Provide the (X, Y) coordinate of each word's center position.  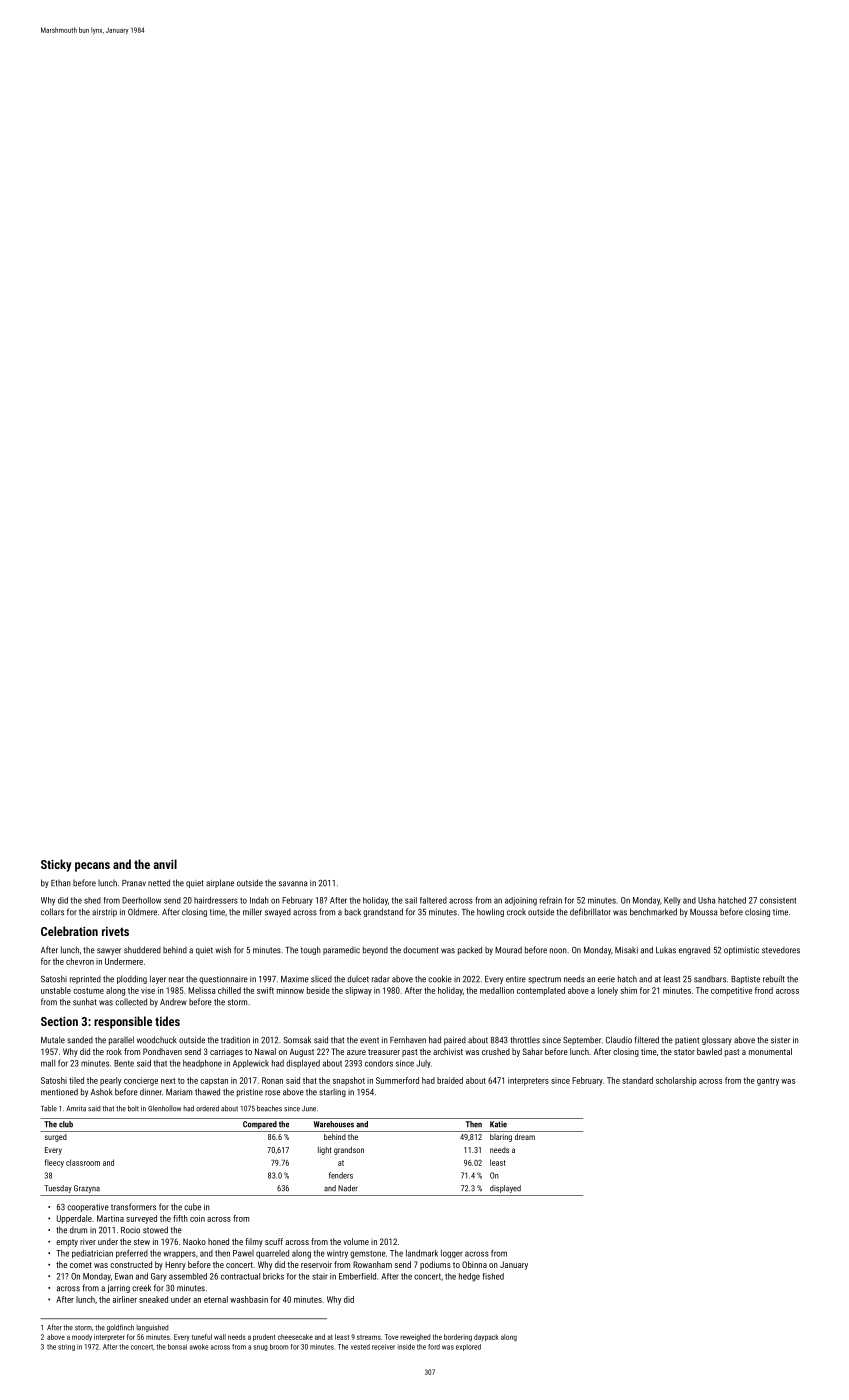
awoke (198, 1347)
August (302, 1053)
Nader (348, 1188)
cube (192, 1207)
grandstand (383, 912)
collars (52, 912)
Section (59, 1021)
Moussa (703, 912)
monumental (770, 1051)
